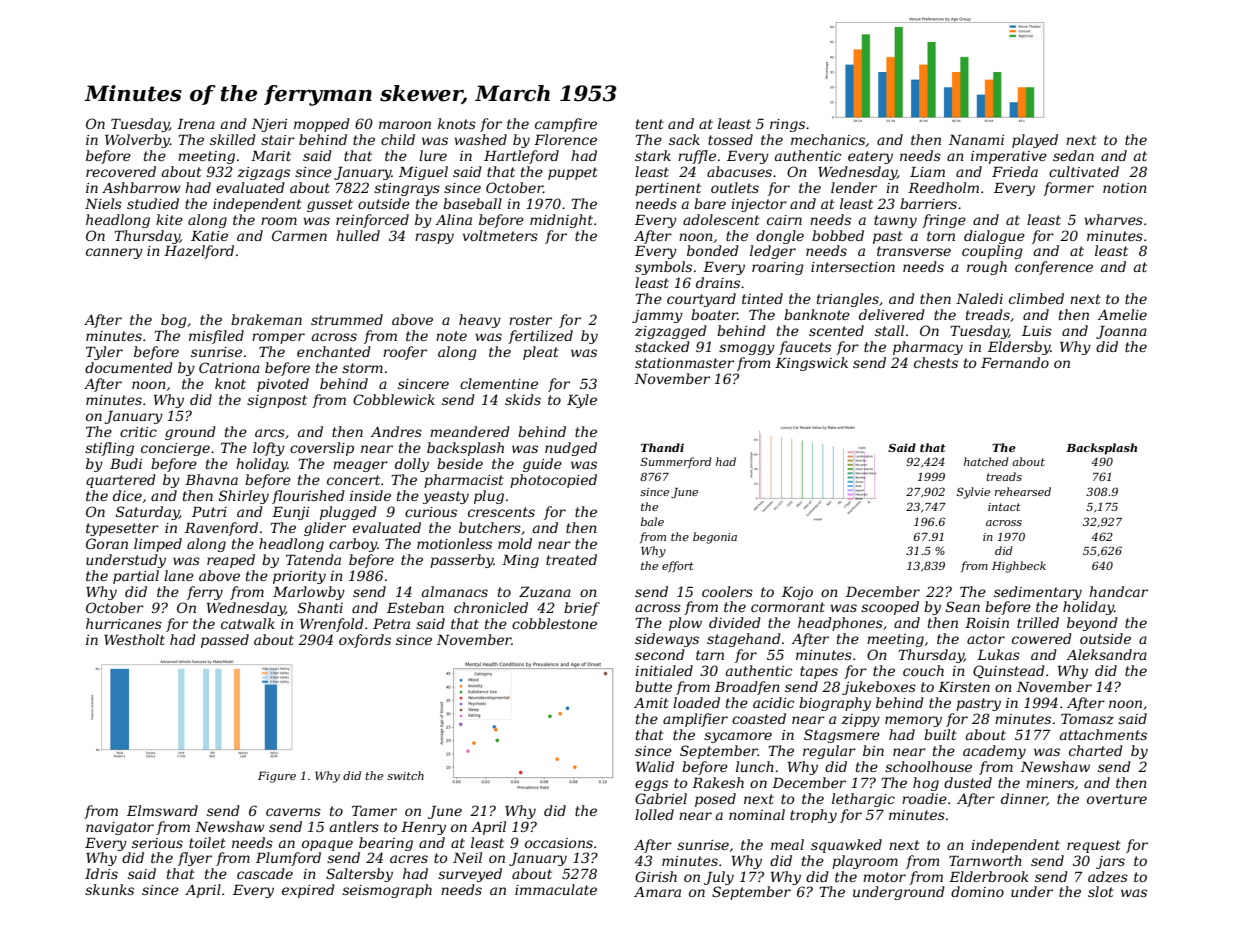  What do you see at coordinates (269, 449) in the screenshot?
I see `lofty` at bounding box center [269, 449].
